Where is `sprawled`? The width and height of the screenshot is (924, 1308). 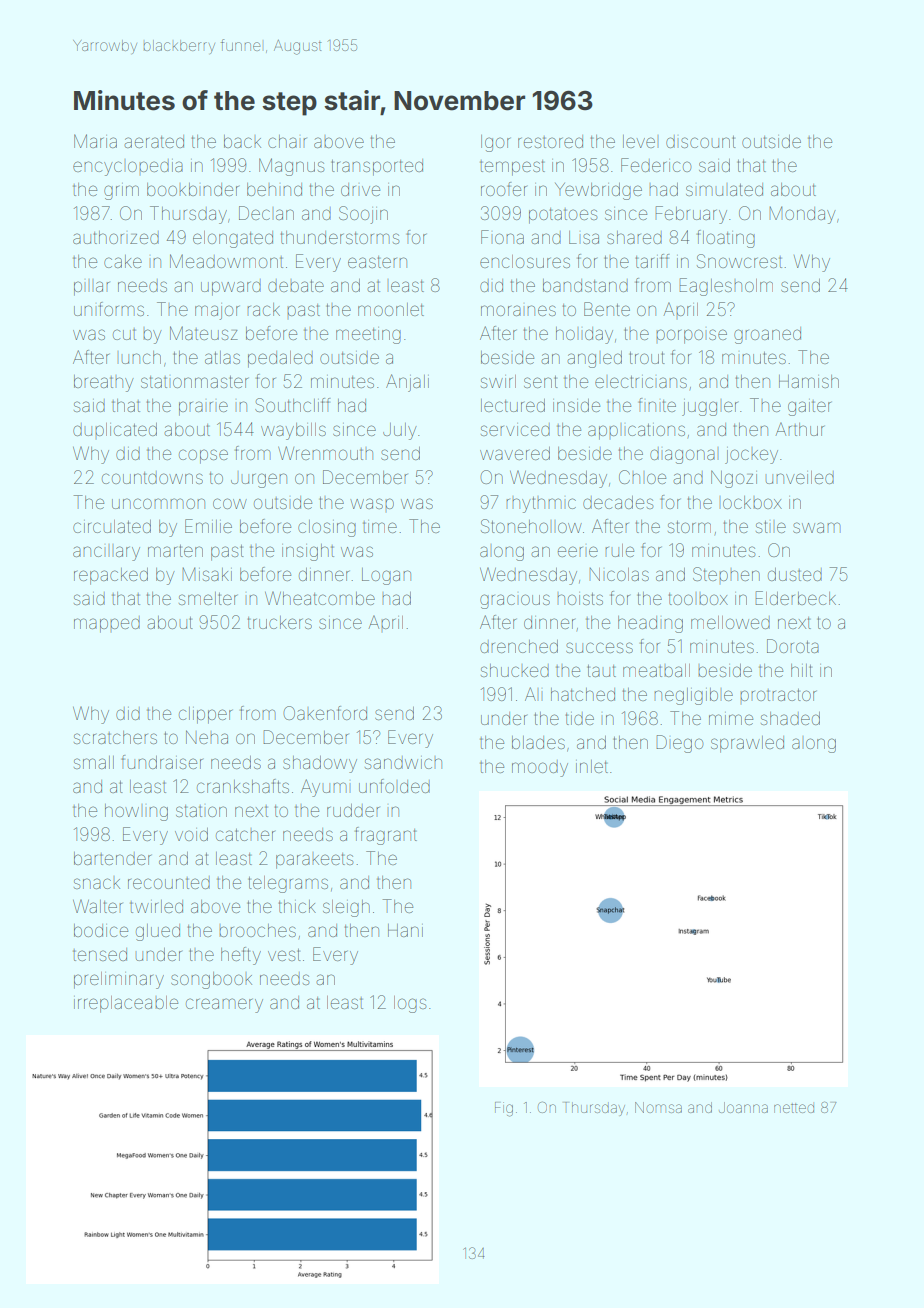 sprawled is located at coordinates (747, 744).
